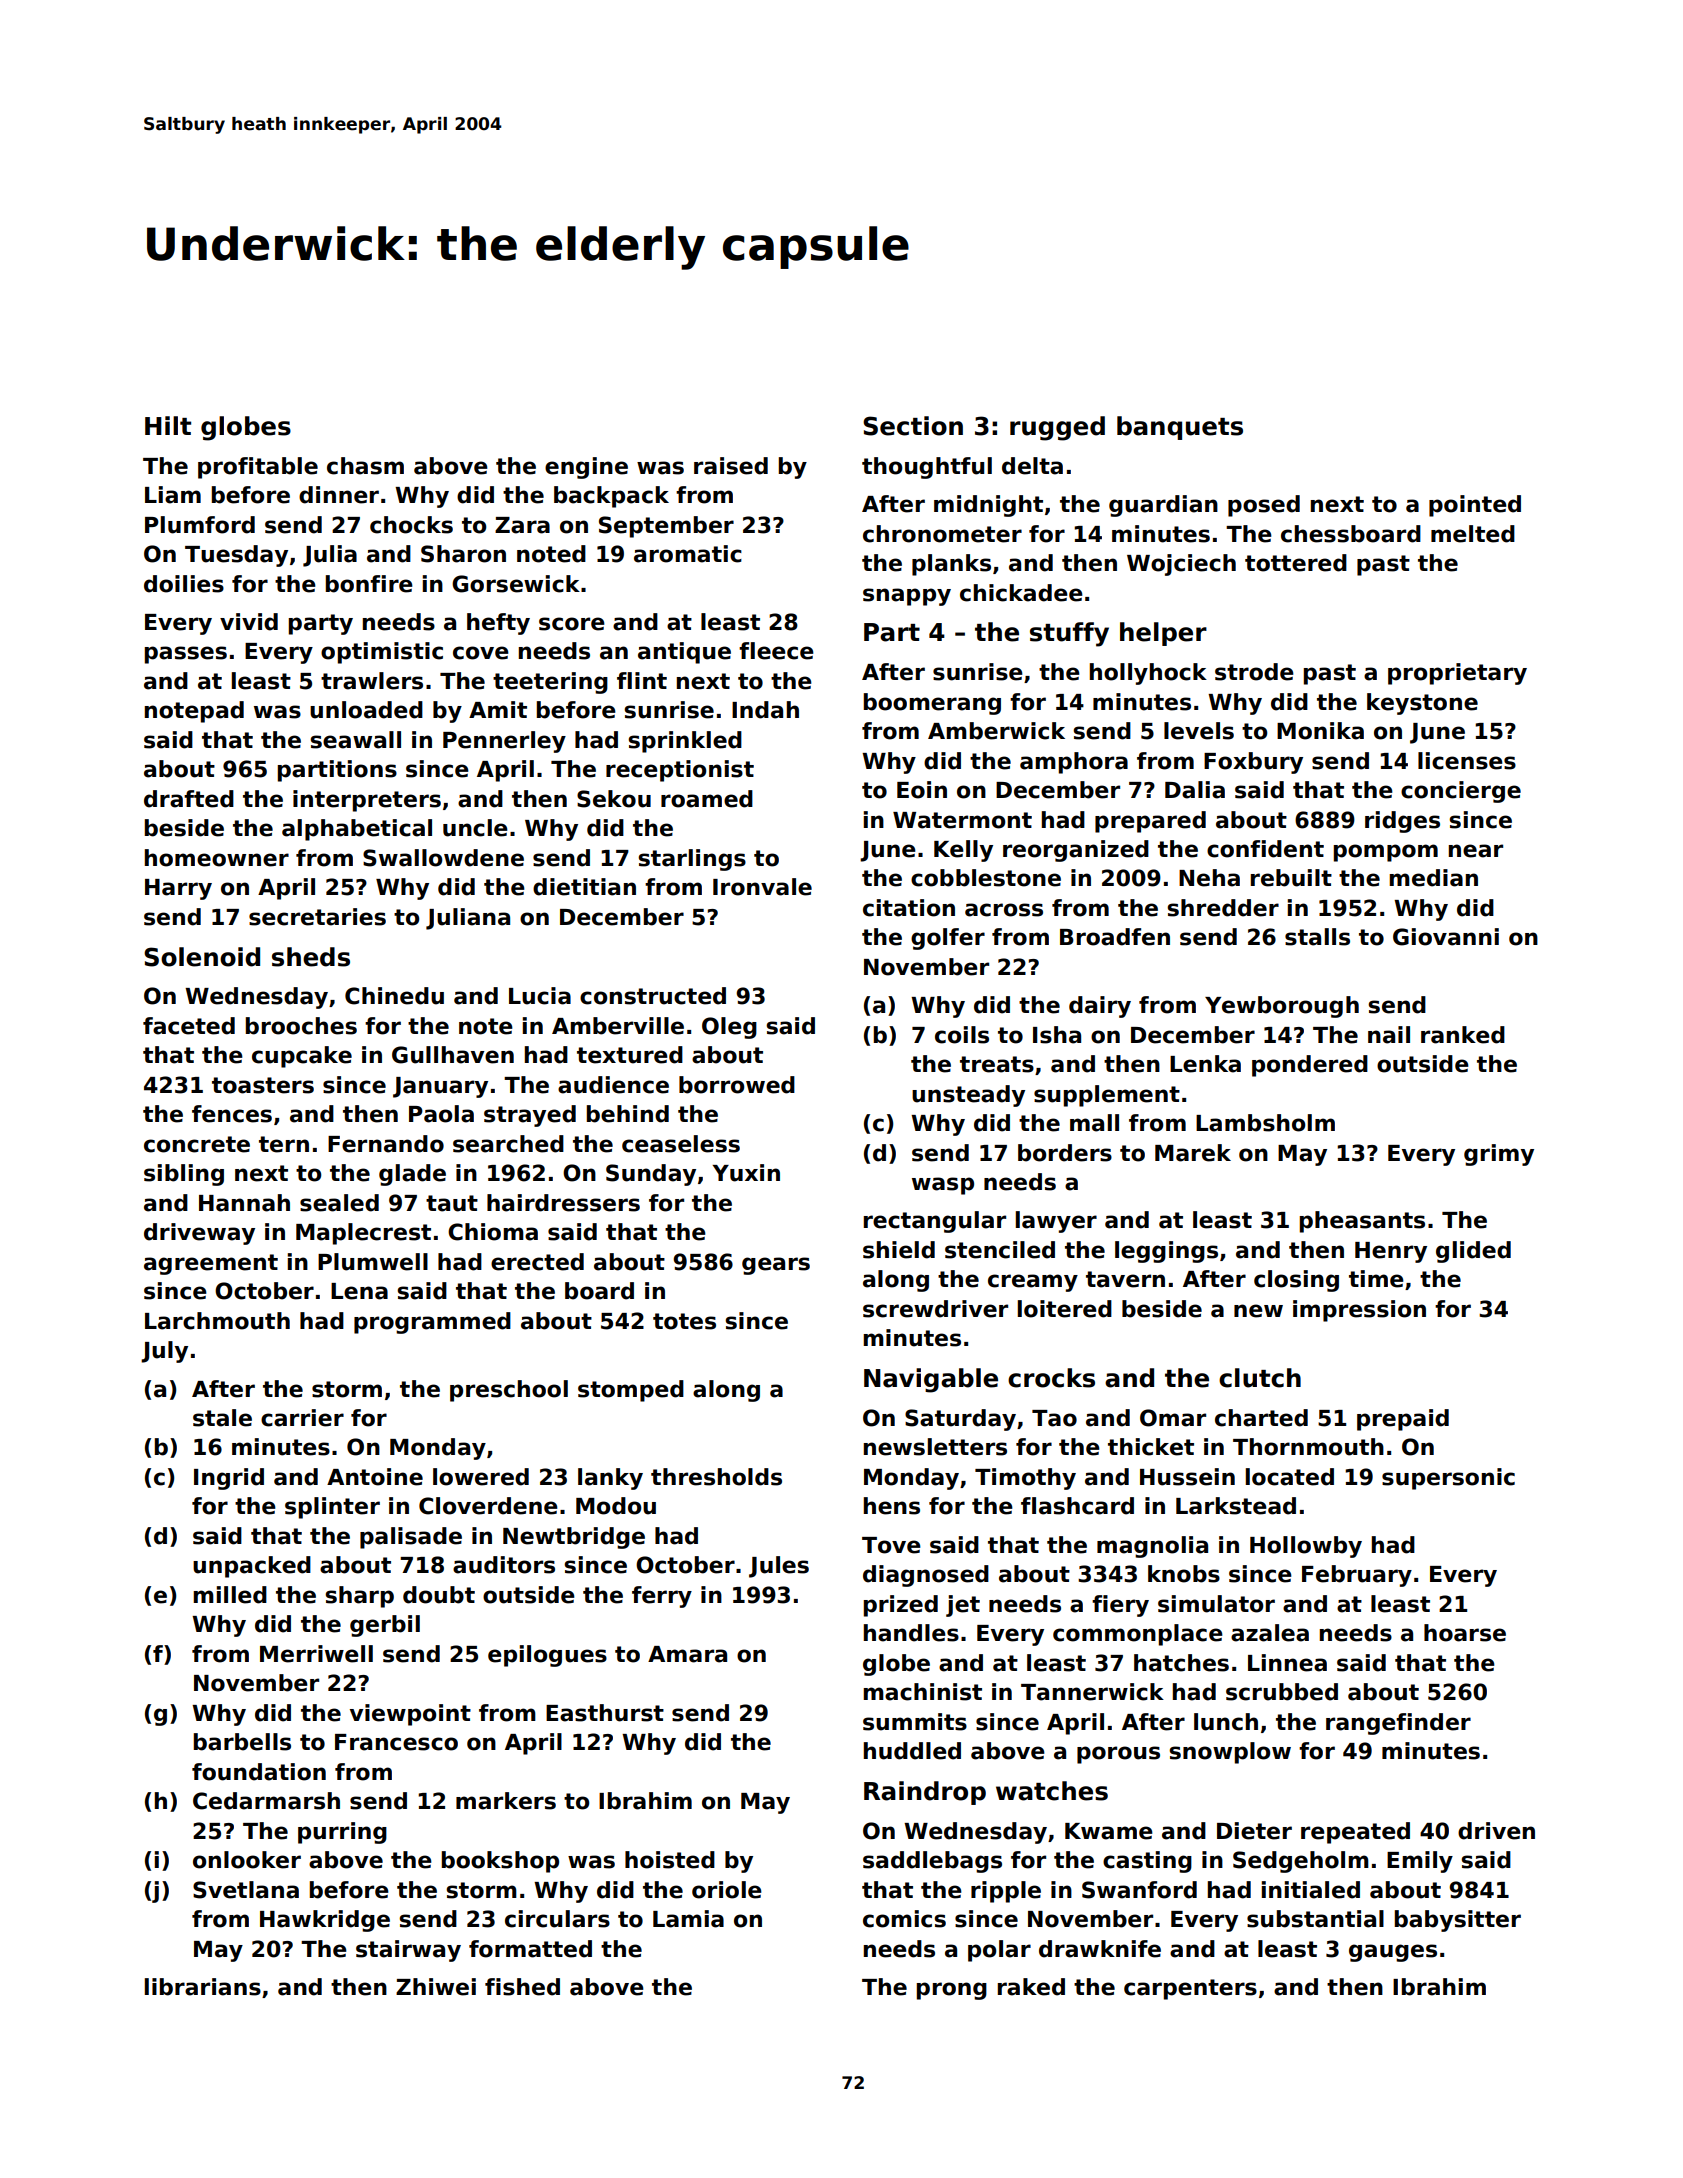 This screenshot has height=2178, width=1683. Describe the element at coordinates (217, 858) in the screenshot. I see `homeowner` at that location.
